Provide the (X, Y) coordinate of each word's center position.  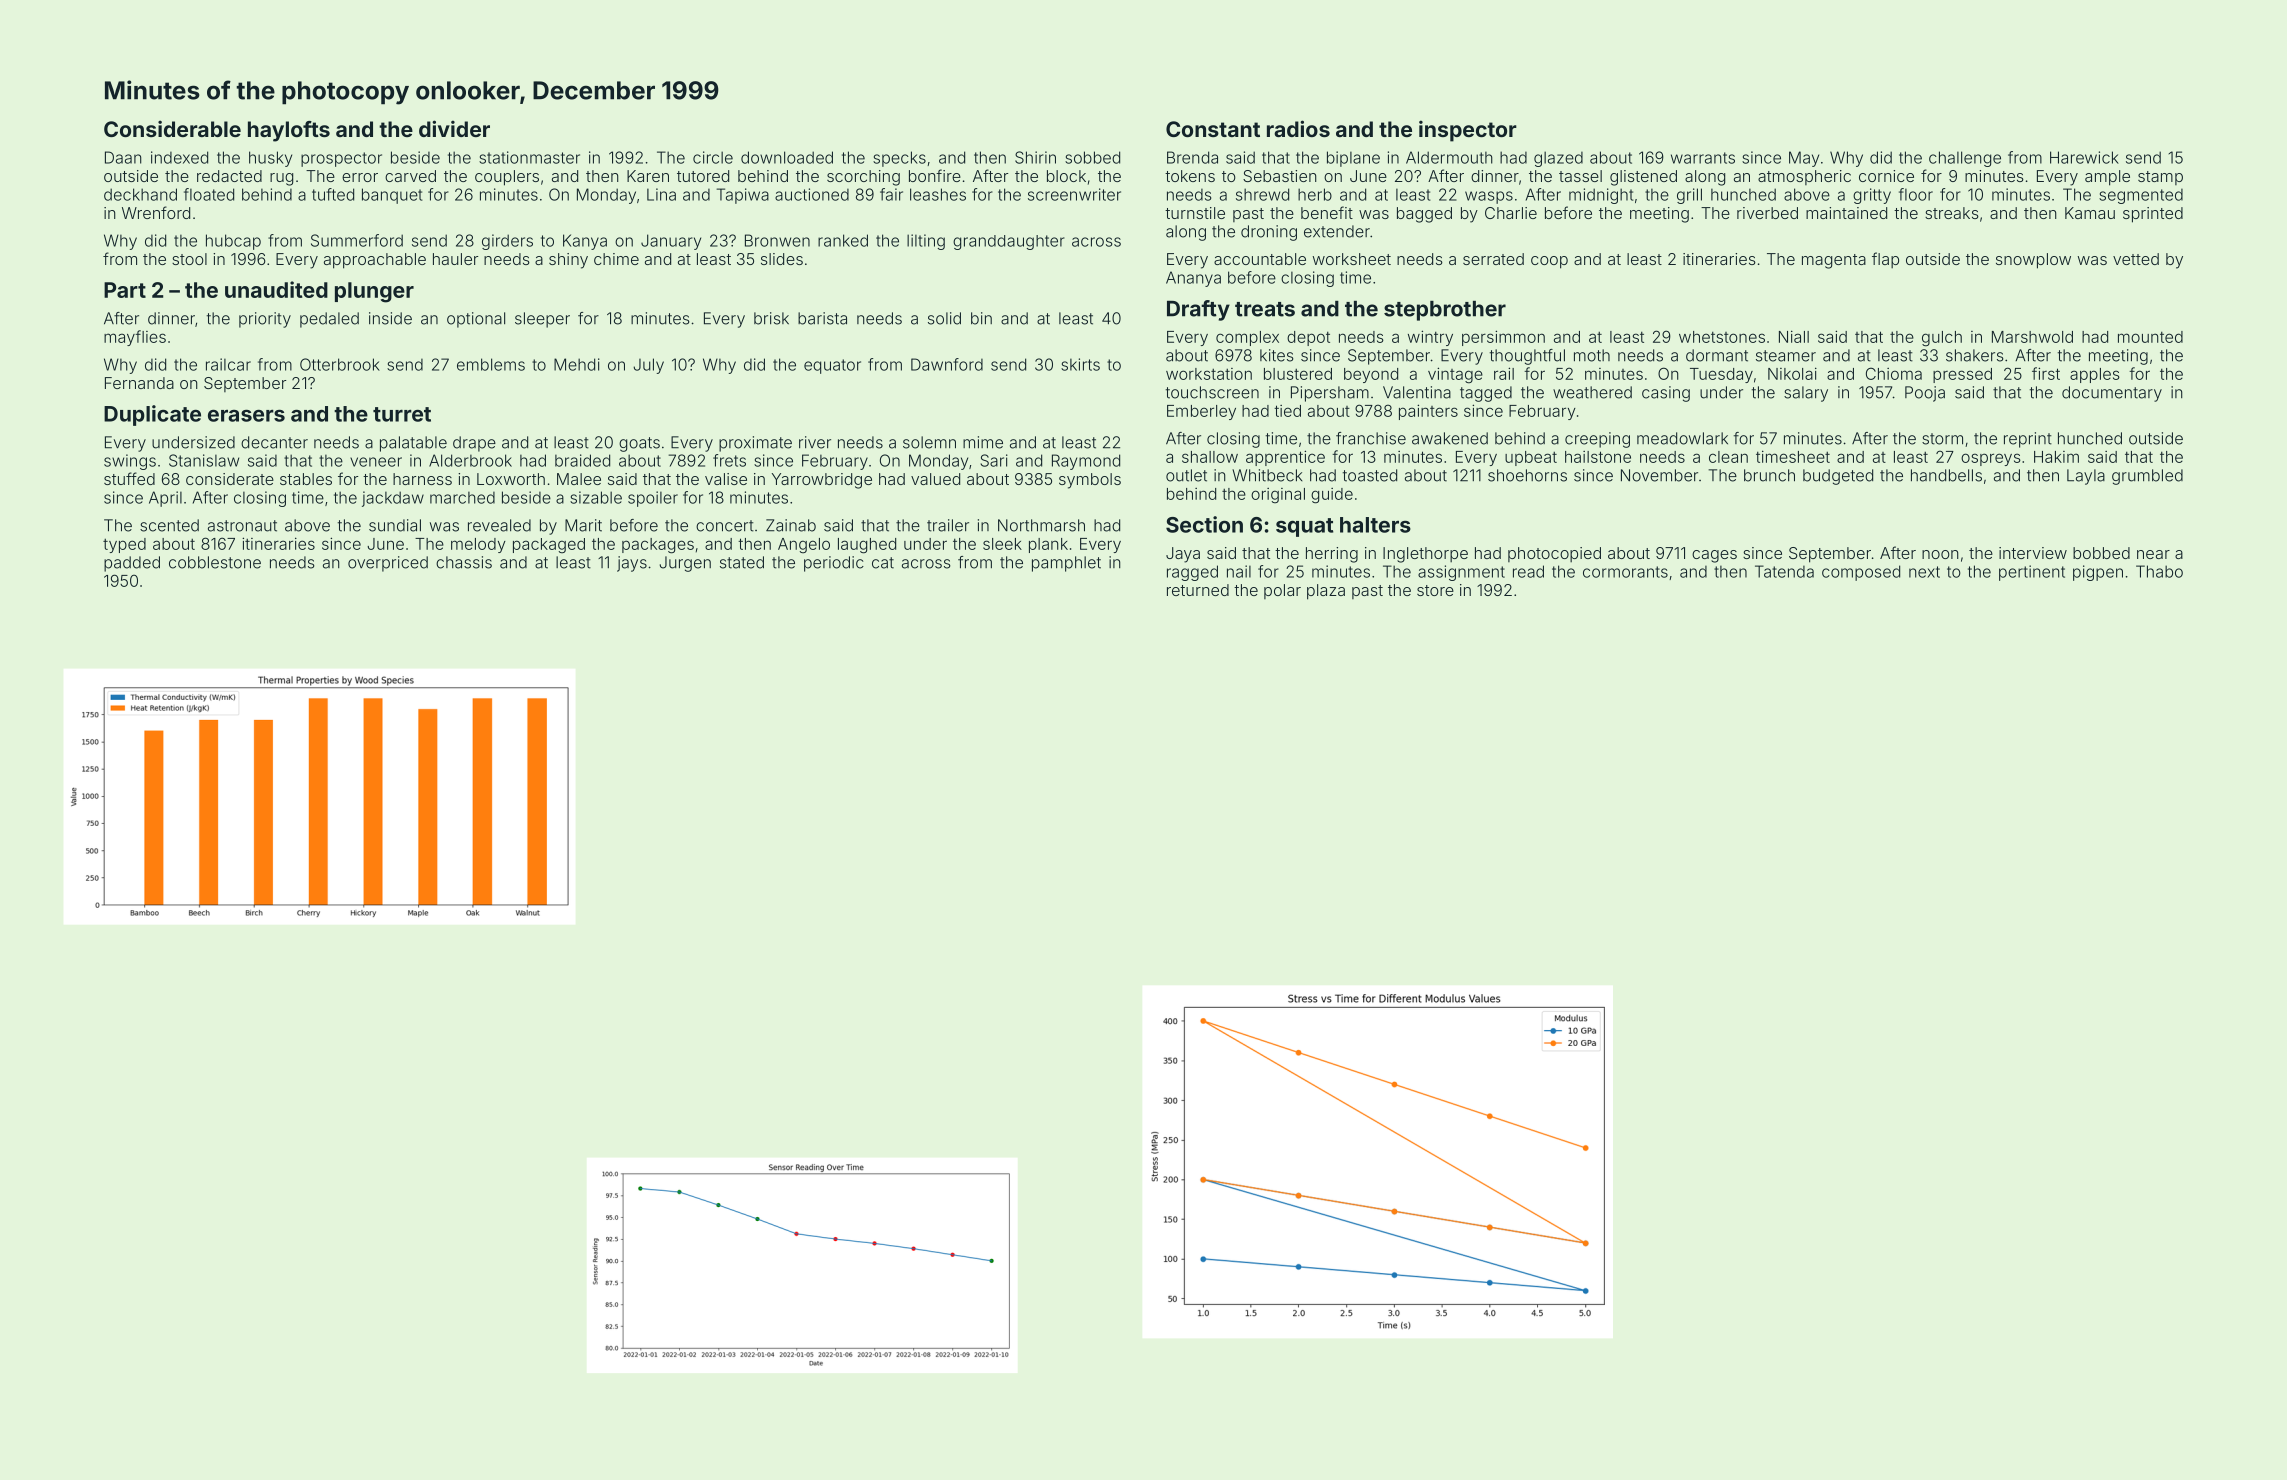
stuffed (129, 478)
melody (478, 545)
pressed (1962, 375)
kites (1277, 355)
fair (891, 194)
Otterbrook (340, 364)
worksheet (1352, 259)
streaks (1952, 213)
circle (713, 157)
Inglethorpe (1425, 555)
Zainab (791, 525)
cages (1714, 556)
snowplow (2033, 261)
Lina (661, 194)
